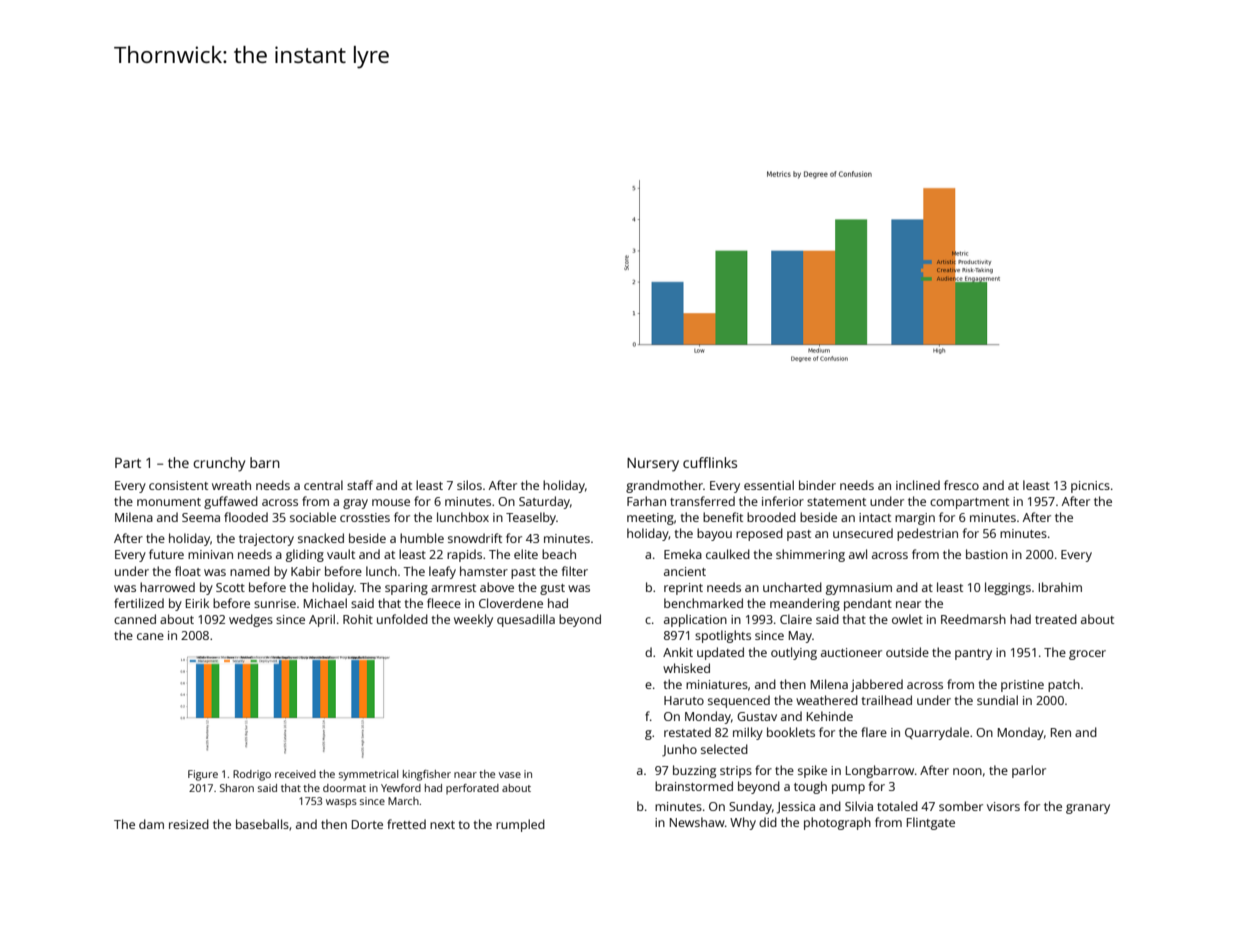 The height and width of the screenshot is (952, 1233). Describe the element at coordinates (1029, 771) in the screenshot. I see `parlor` at that location.
